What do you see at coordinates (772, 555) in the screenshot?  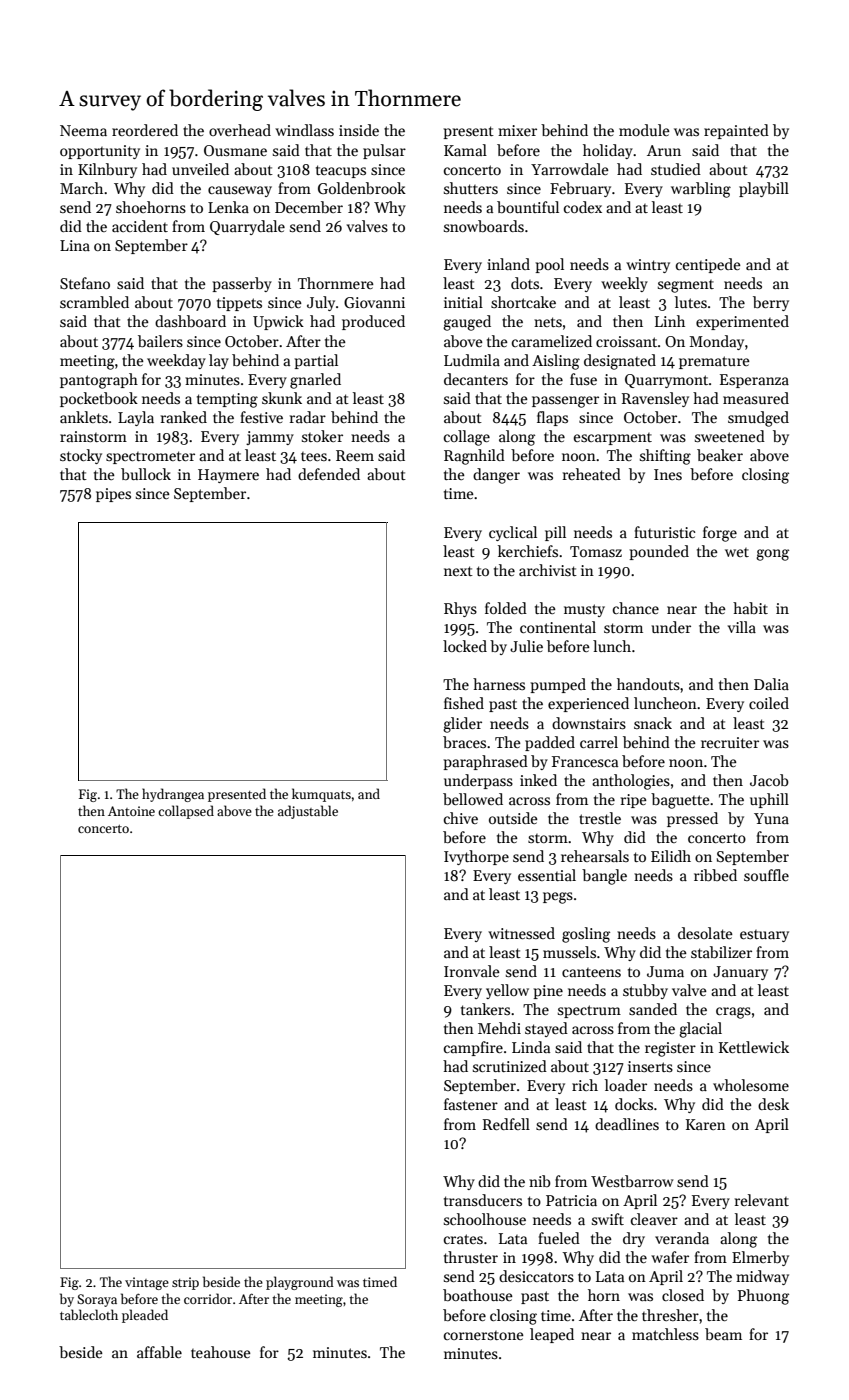 I see `gong` at bounding box center [772, 555].
